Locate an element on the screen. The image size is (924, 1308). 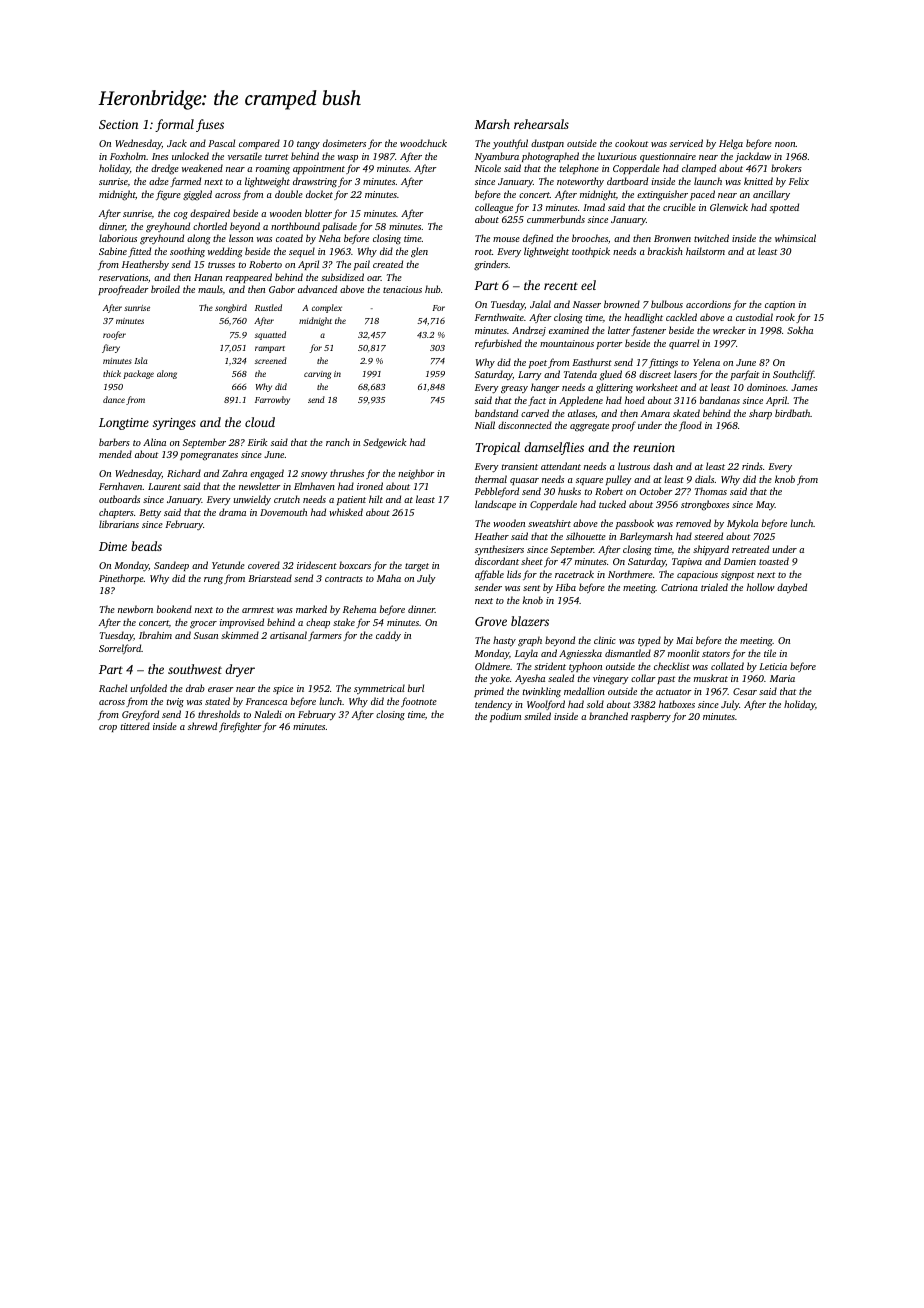
roofer is located at coordinates (114, 335).
